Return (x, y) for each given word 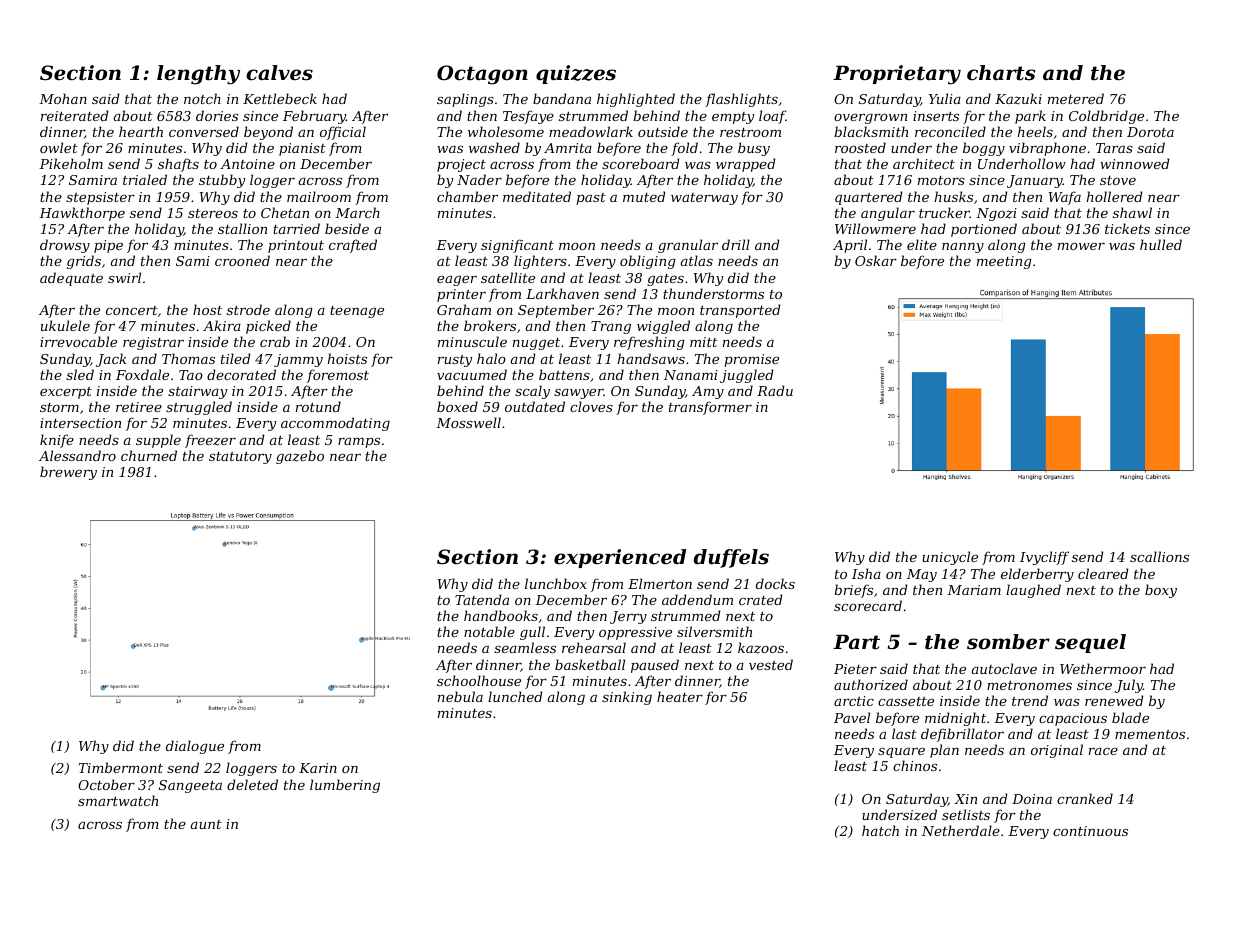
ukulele (65, 325)
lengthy (198, 75)
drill (736, 244)
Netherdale (961, 830)
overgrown (870, 119)
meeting (1004, 262)
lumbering (345, 786)
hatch (880, 830)
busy (754, 149)
